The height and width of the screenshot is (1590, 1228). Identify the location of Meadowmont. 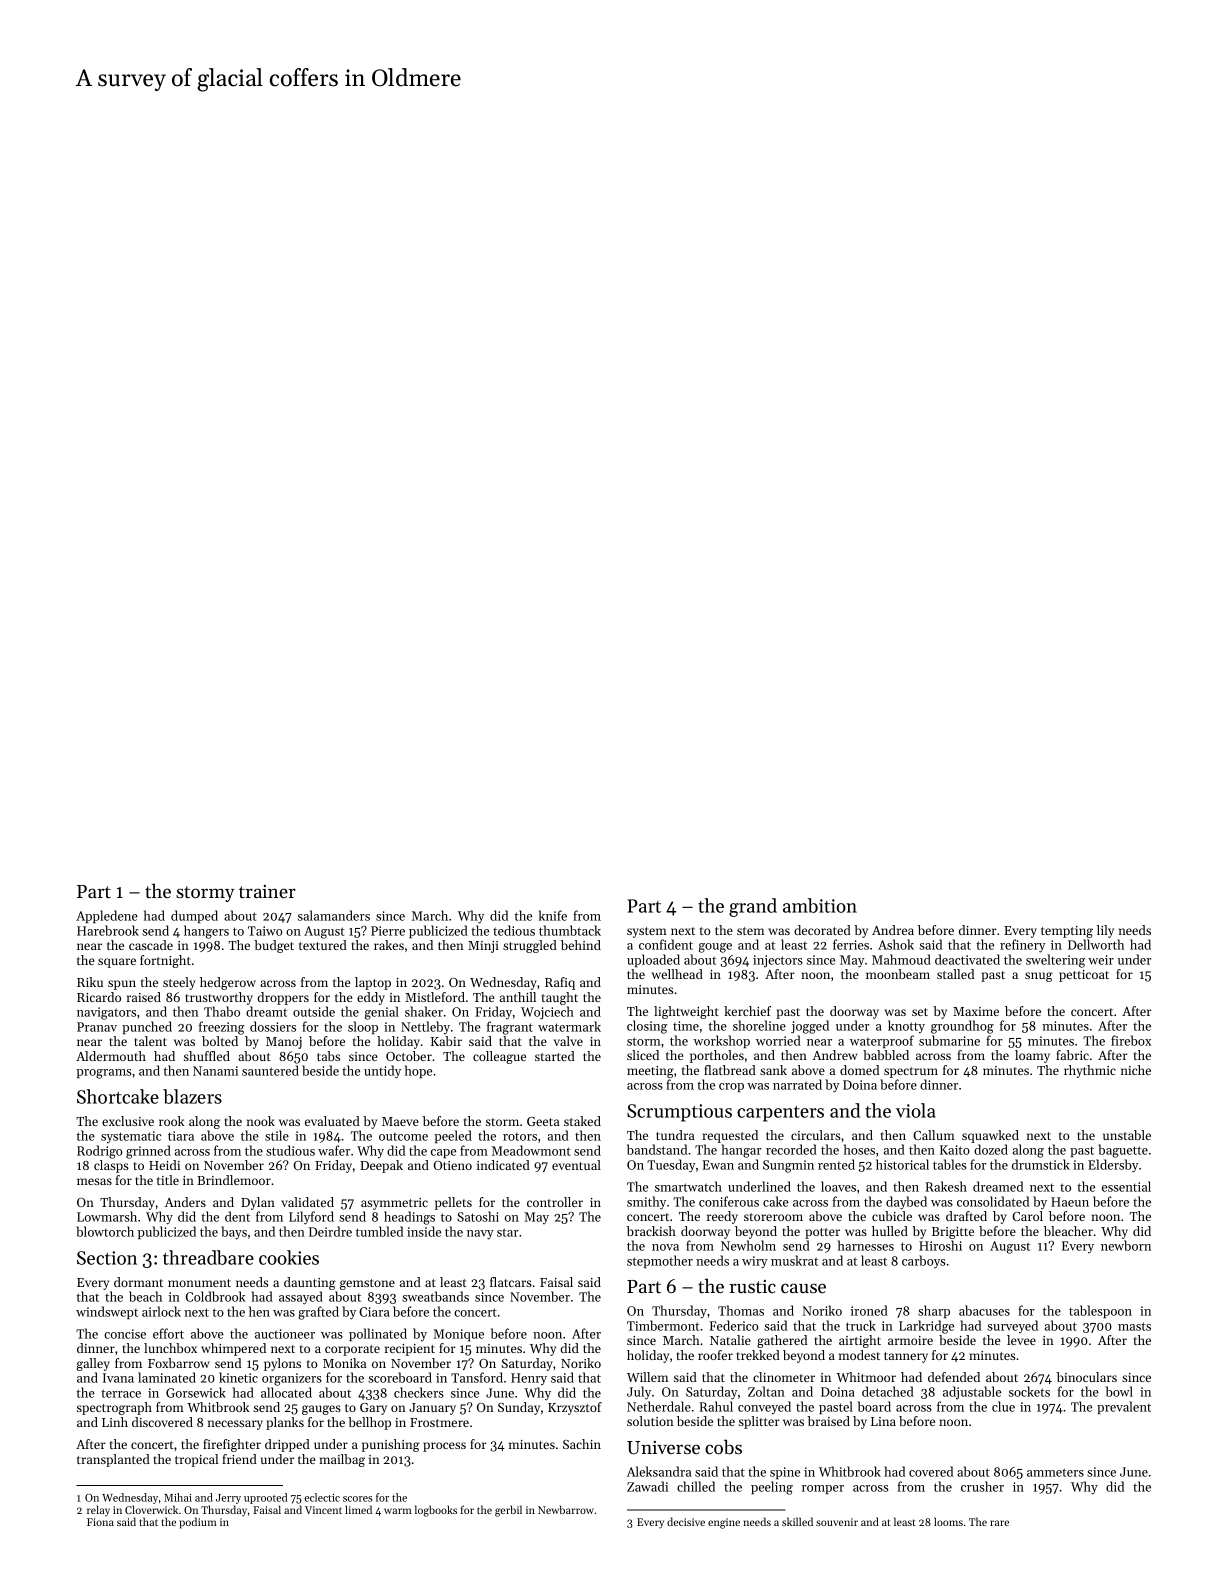
(531, 1150).
